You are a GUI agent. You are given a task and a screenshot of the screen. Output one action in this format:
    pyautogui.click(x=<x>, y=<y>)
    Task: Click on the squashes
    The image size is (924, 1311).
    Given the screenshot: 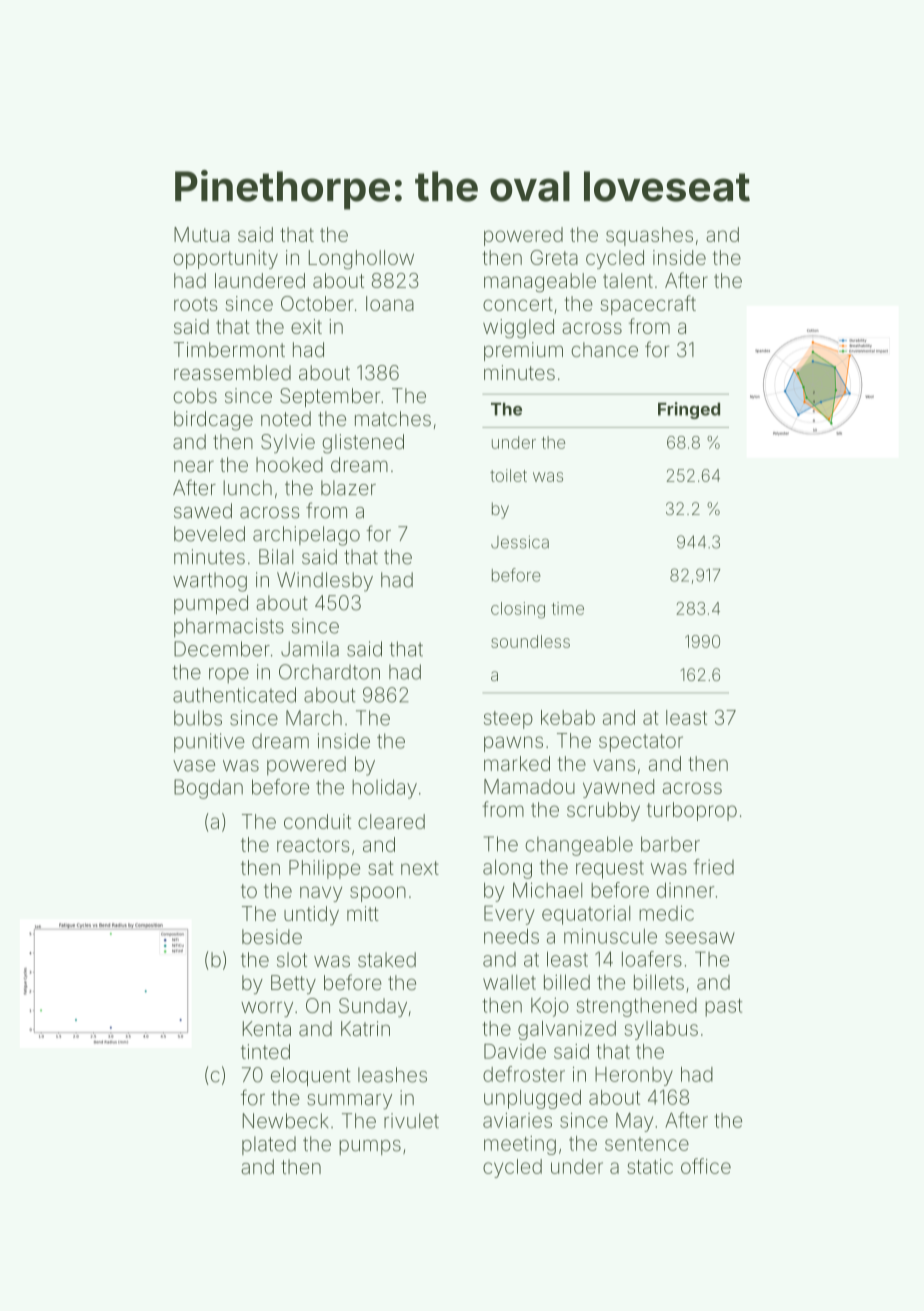 What is the action you would take?
    pyautogui.click(x=649, y=236)
